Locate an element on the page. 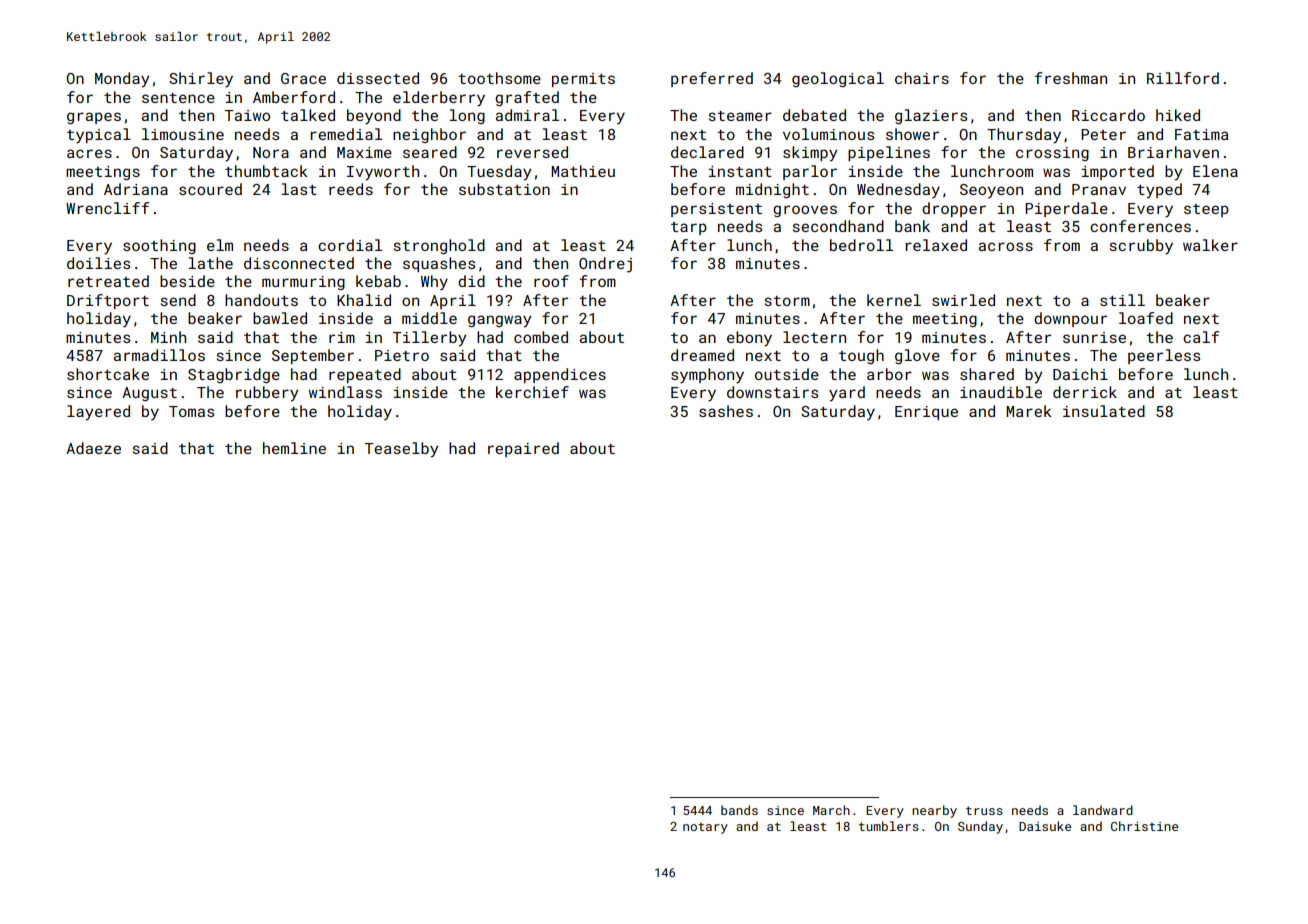 The image size is (1308, 924). landward is located at coordinates (1103, 810).
